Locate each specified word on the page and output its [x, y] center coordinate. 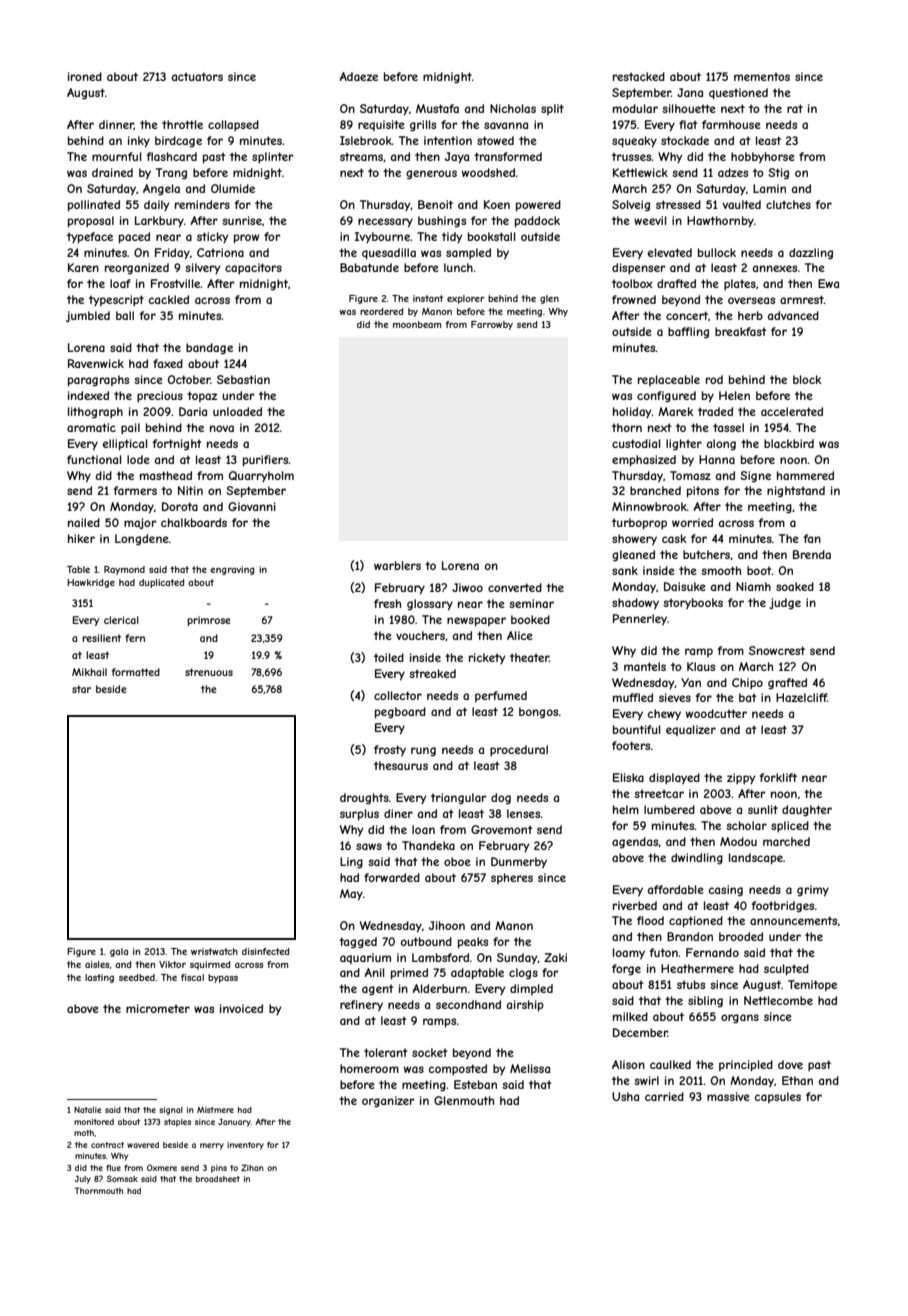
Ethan [797, 1080]
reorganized [137, 268]
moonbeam [417, 324]
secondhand [468, 1004]
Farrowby [492, 325]
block [807, 379]
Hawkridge [91, 583]
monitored [94, 1122]
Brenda [812, 554]
